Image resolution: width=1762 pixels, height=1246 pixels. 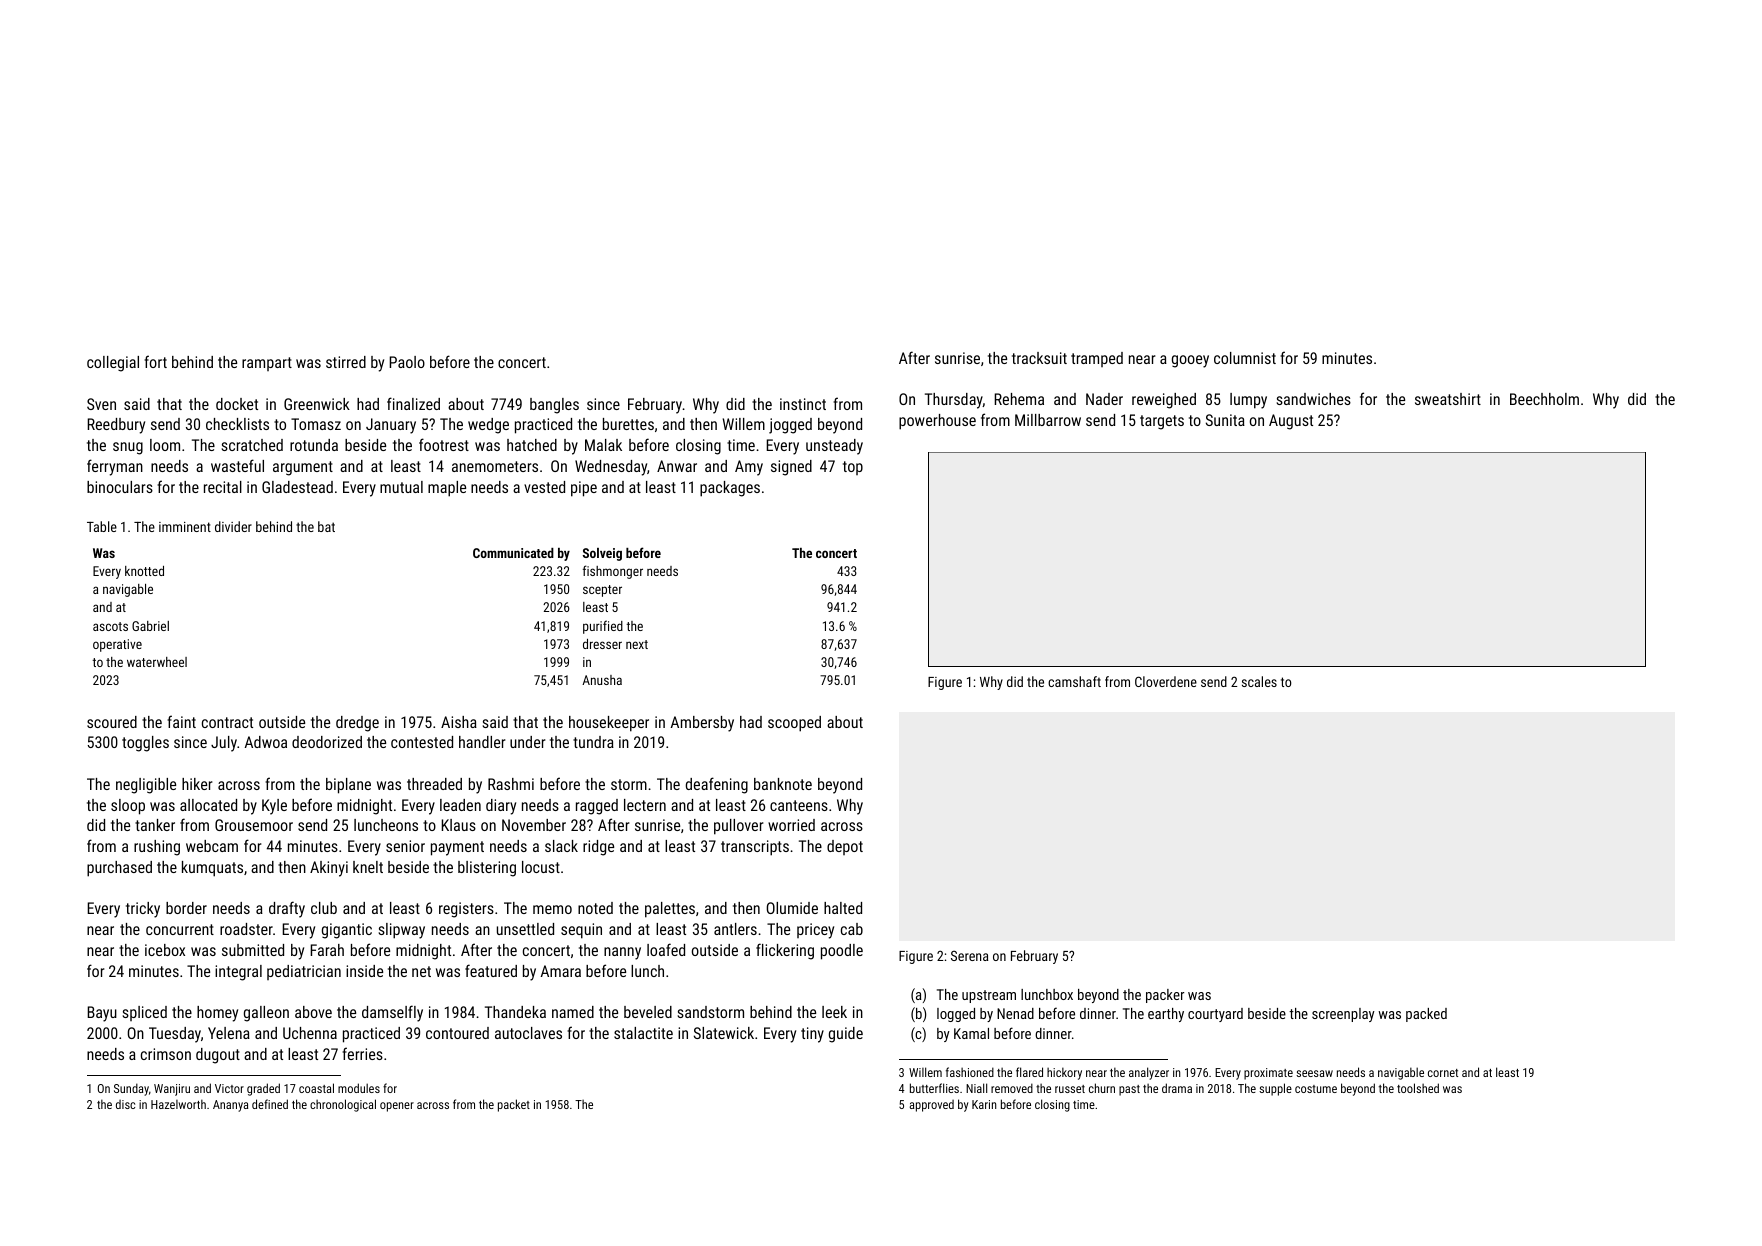 I want to click on Table, so click(x=102, y=526).
